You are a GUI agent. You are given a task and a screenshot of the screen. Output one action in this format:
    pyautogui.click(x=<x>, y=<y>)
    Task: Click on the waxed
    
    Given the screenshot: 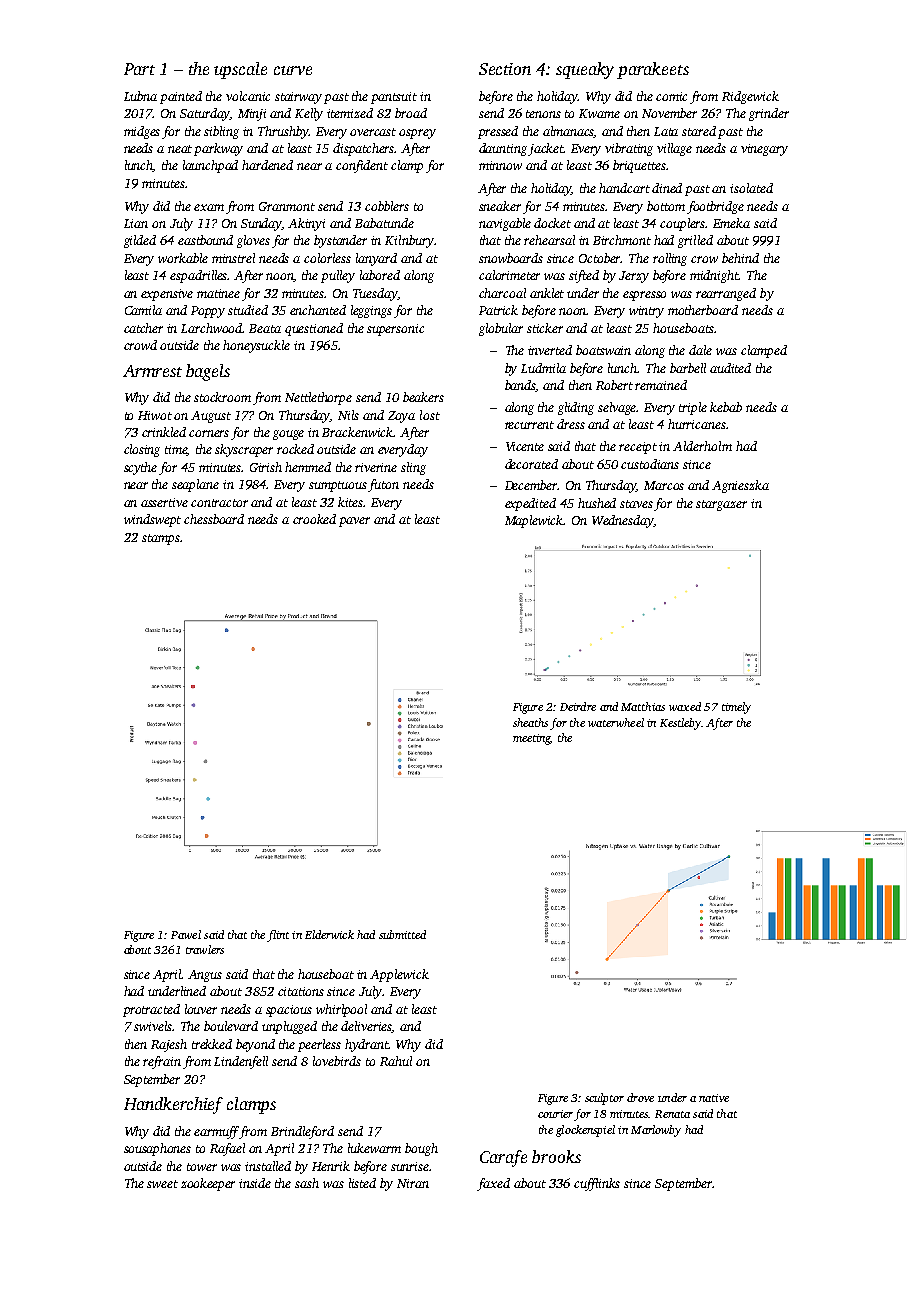 What is the action you would take?
    pyautogui.click(x=685, y=706)
